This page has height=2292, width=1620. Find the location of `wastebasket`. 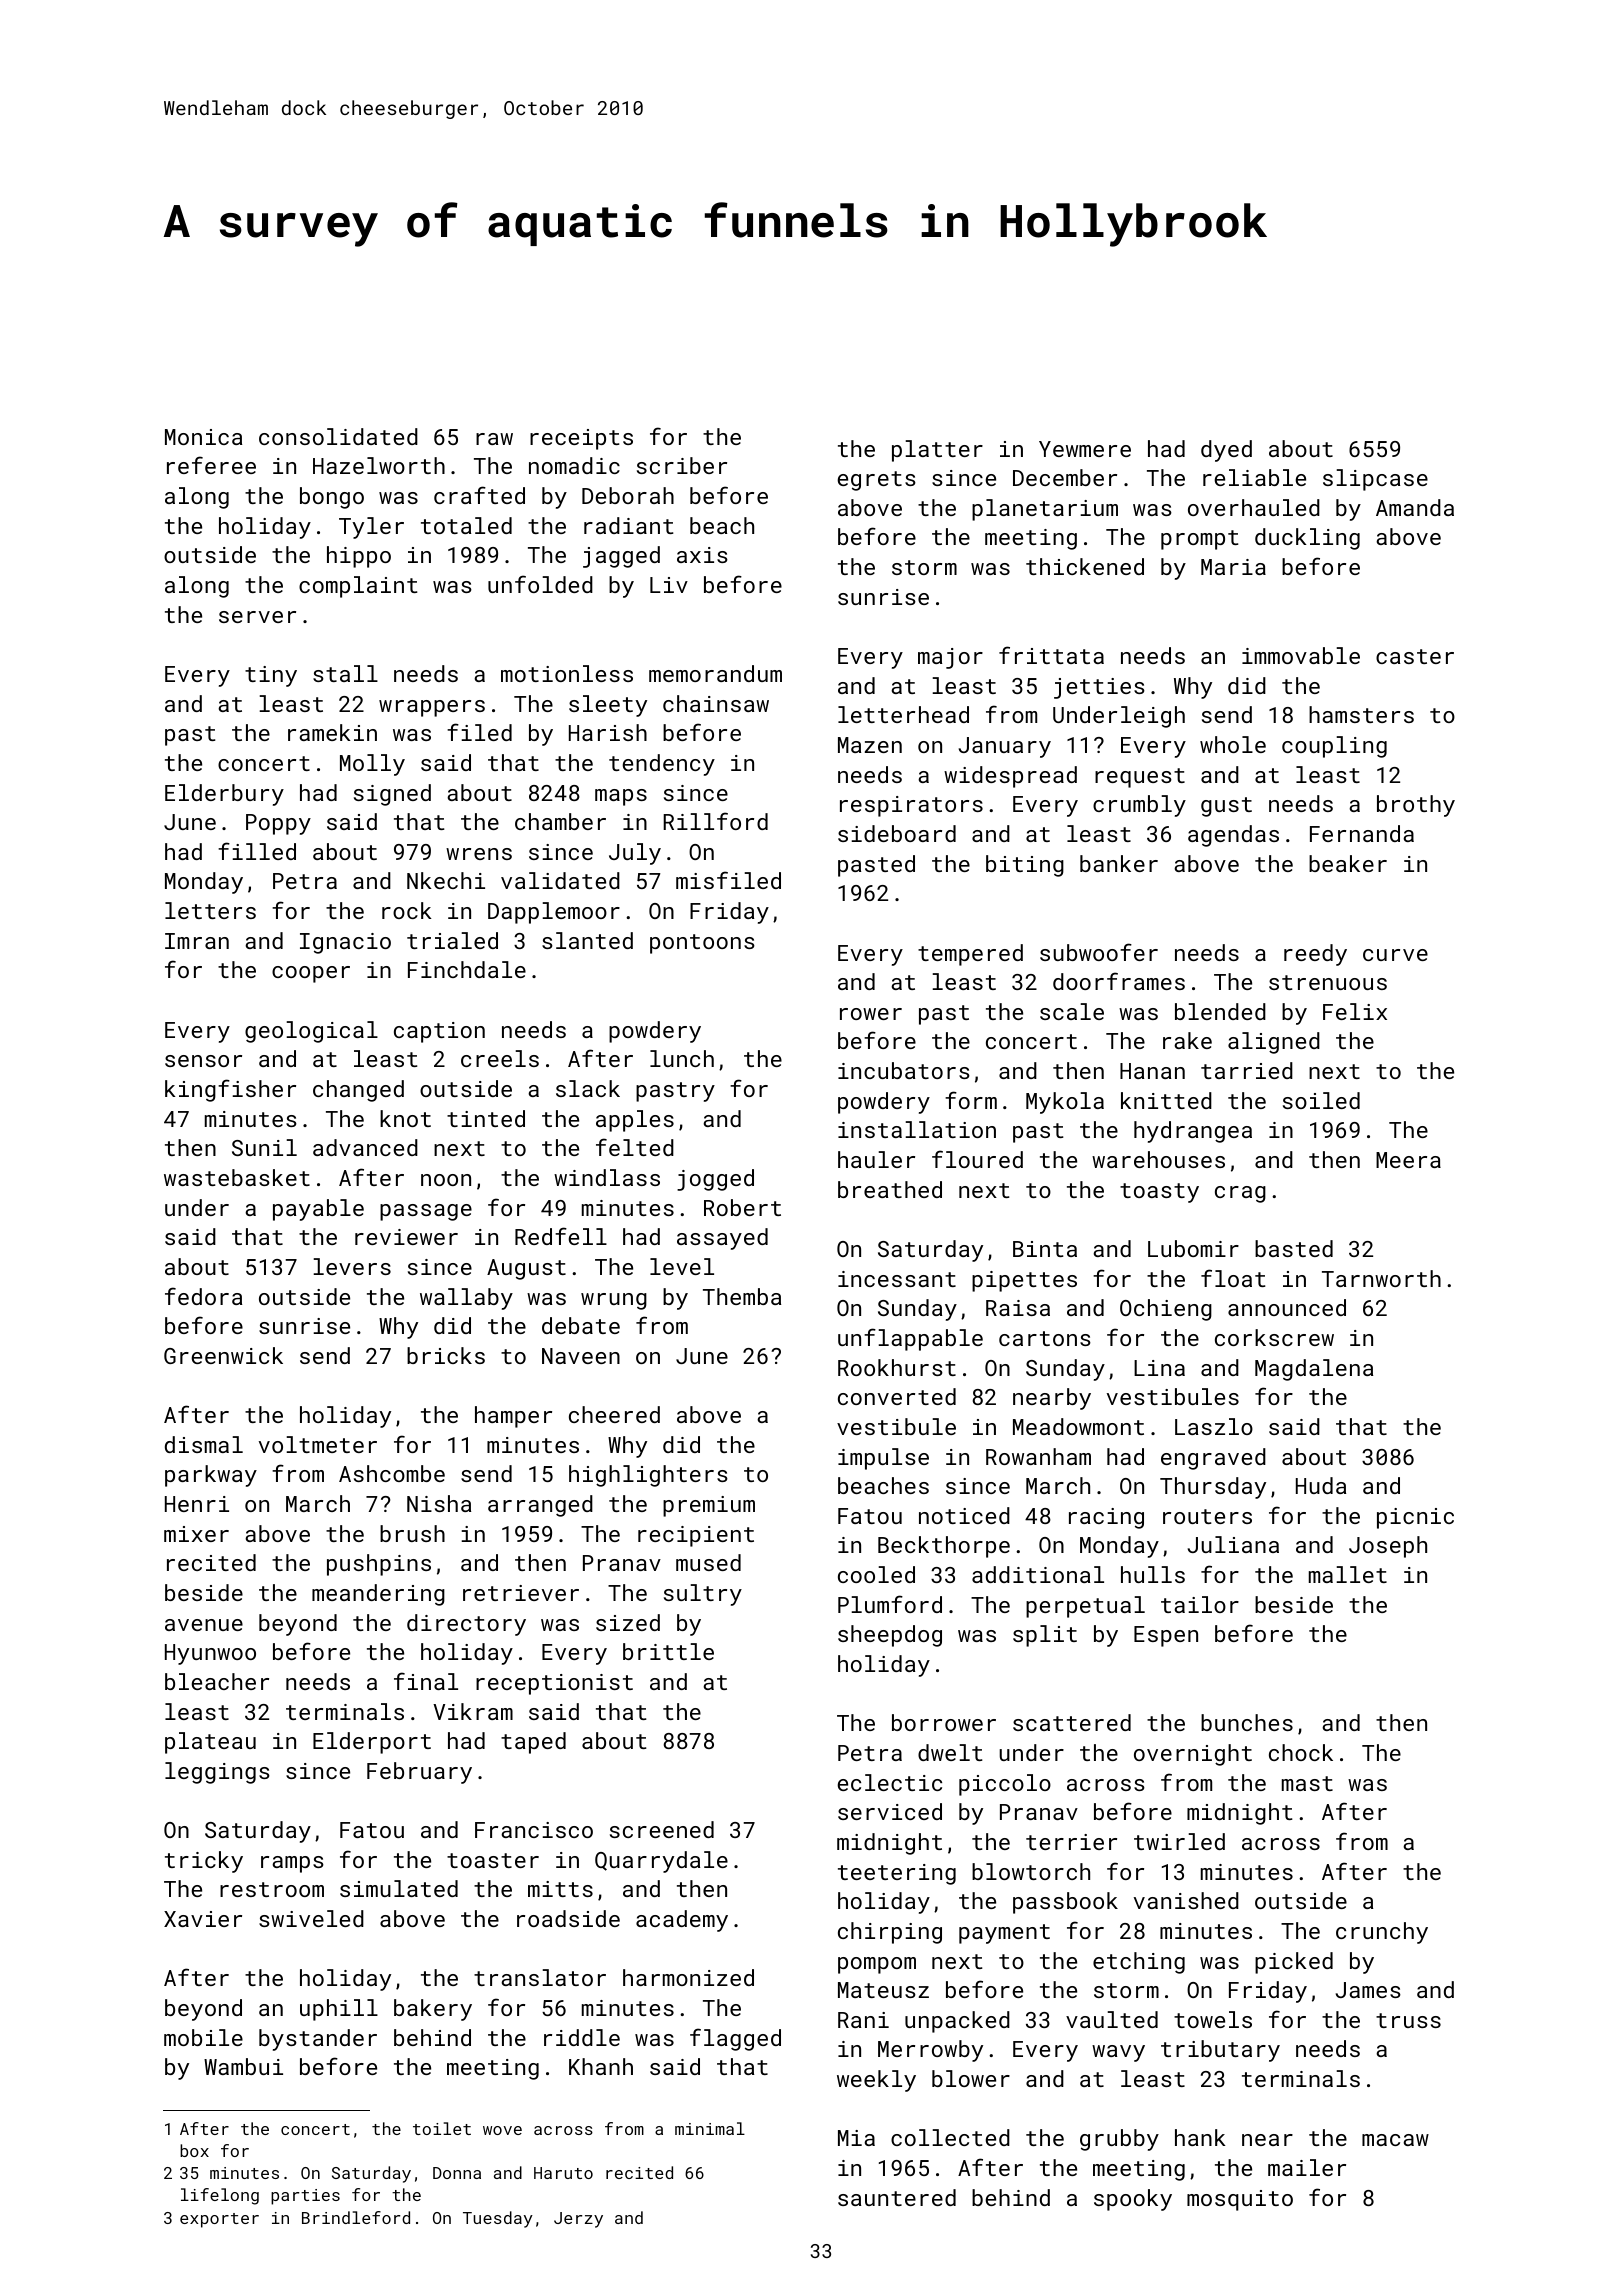

wastebasket is located at coordinates (237, 1177).
